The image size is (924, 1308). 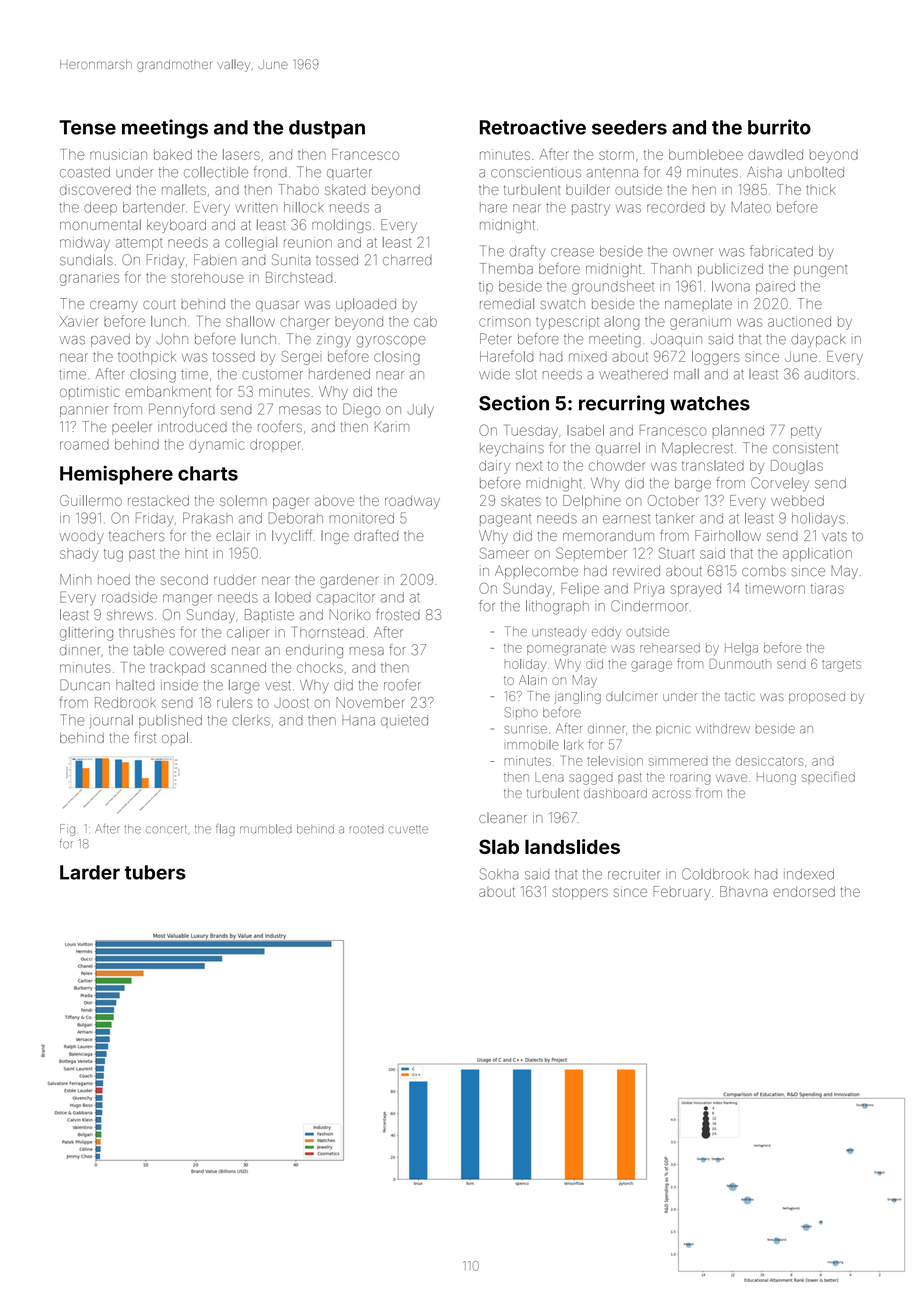 What do you see at coordinates (155, 872) in the page?
I see `tubers` at bounding box center [155, 872].
